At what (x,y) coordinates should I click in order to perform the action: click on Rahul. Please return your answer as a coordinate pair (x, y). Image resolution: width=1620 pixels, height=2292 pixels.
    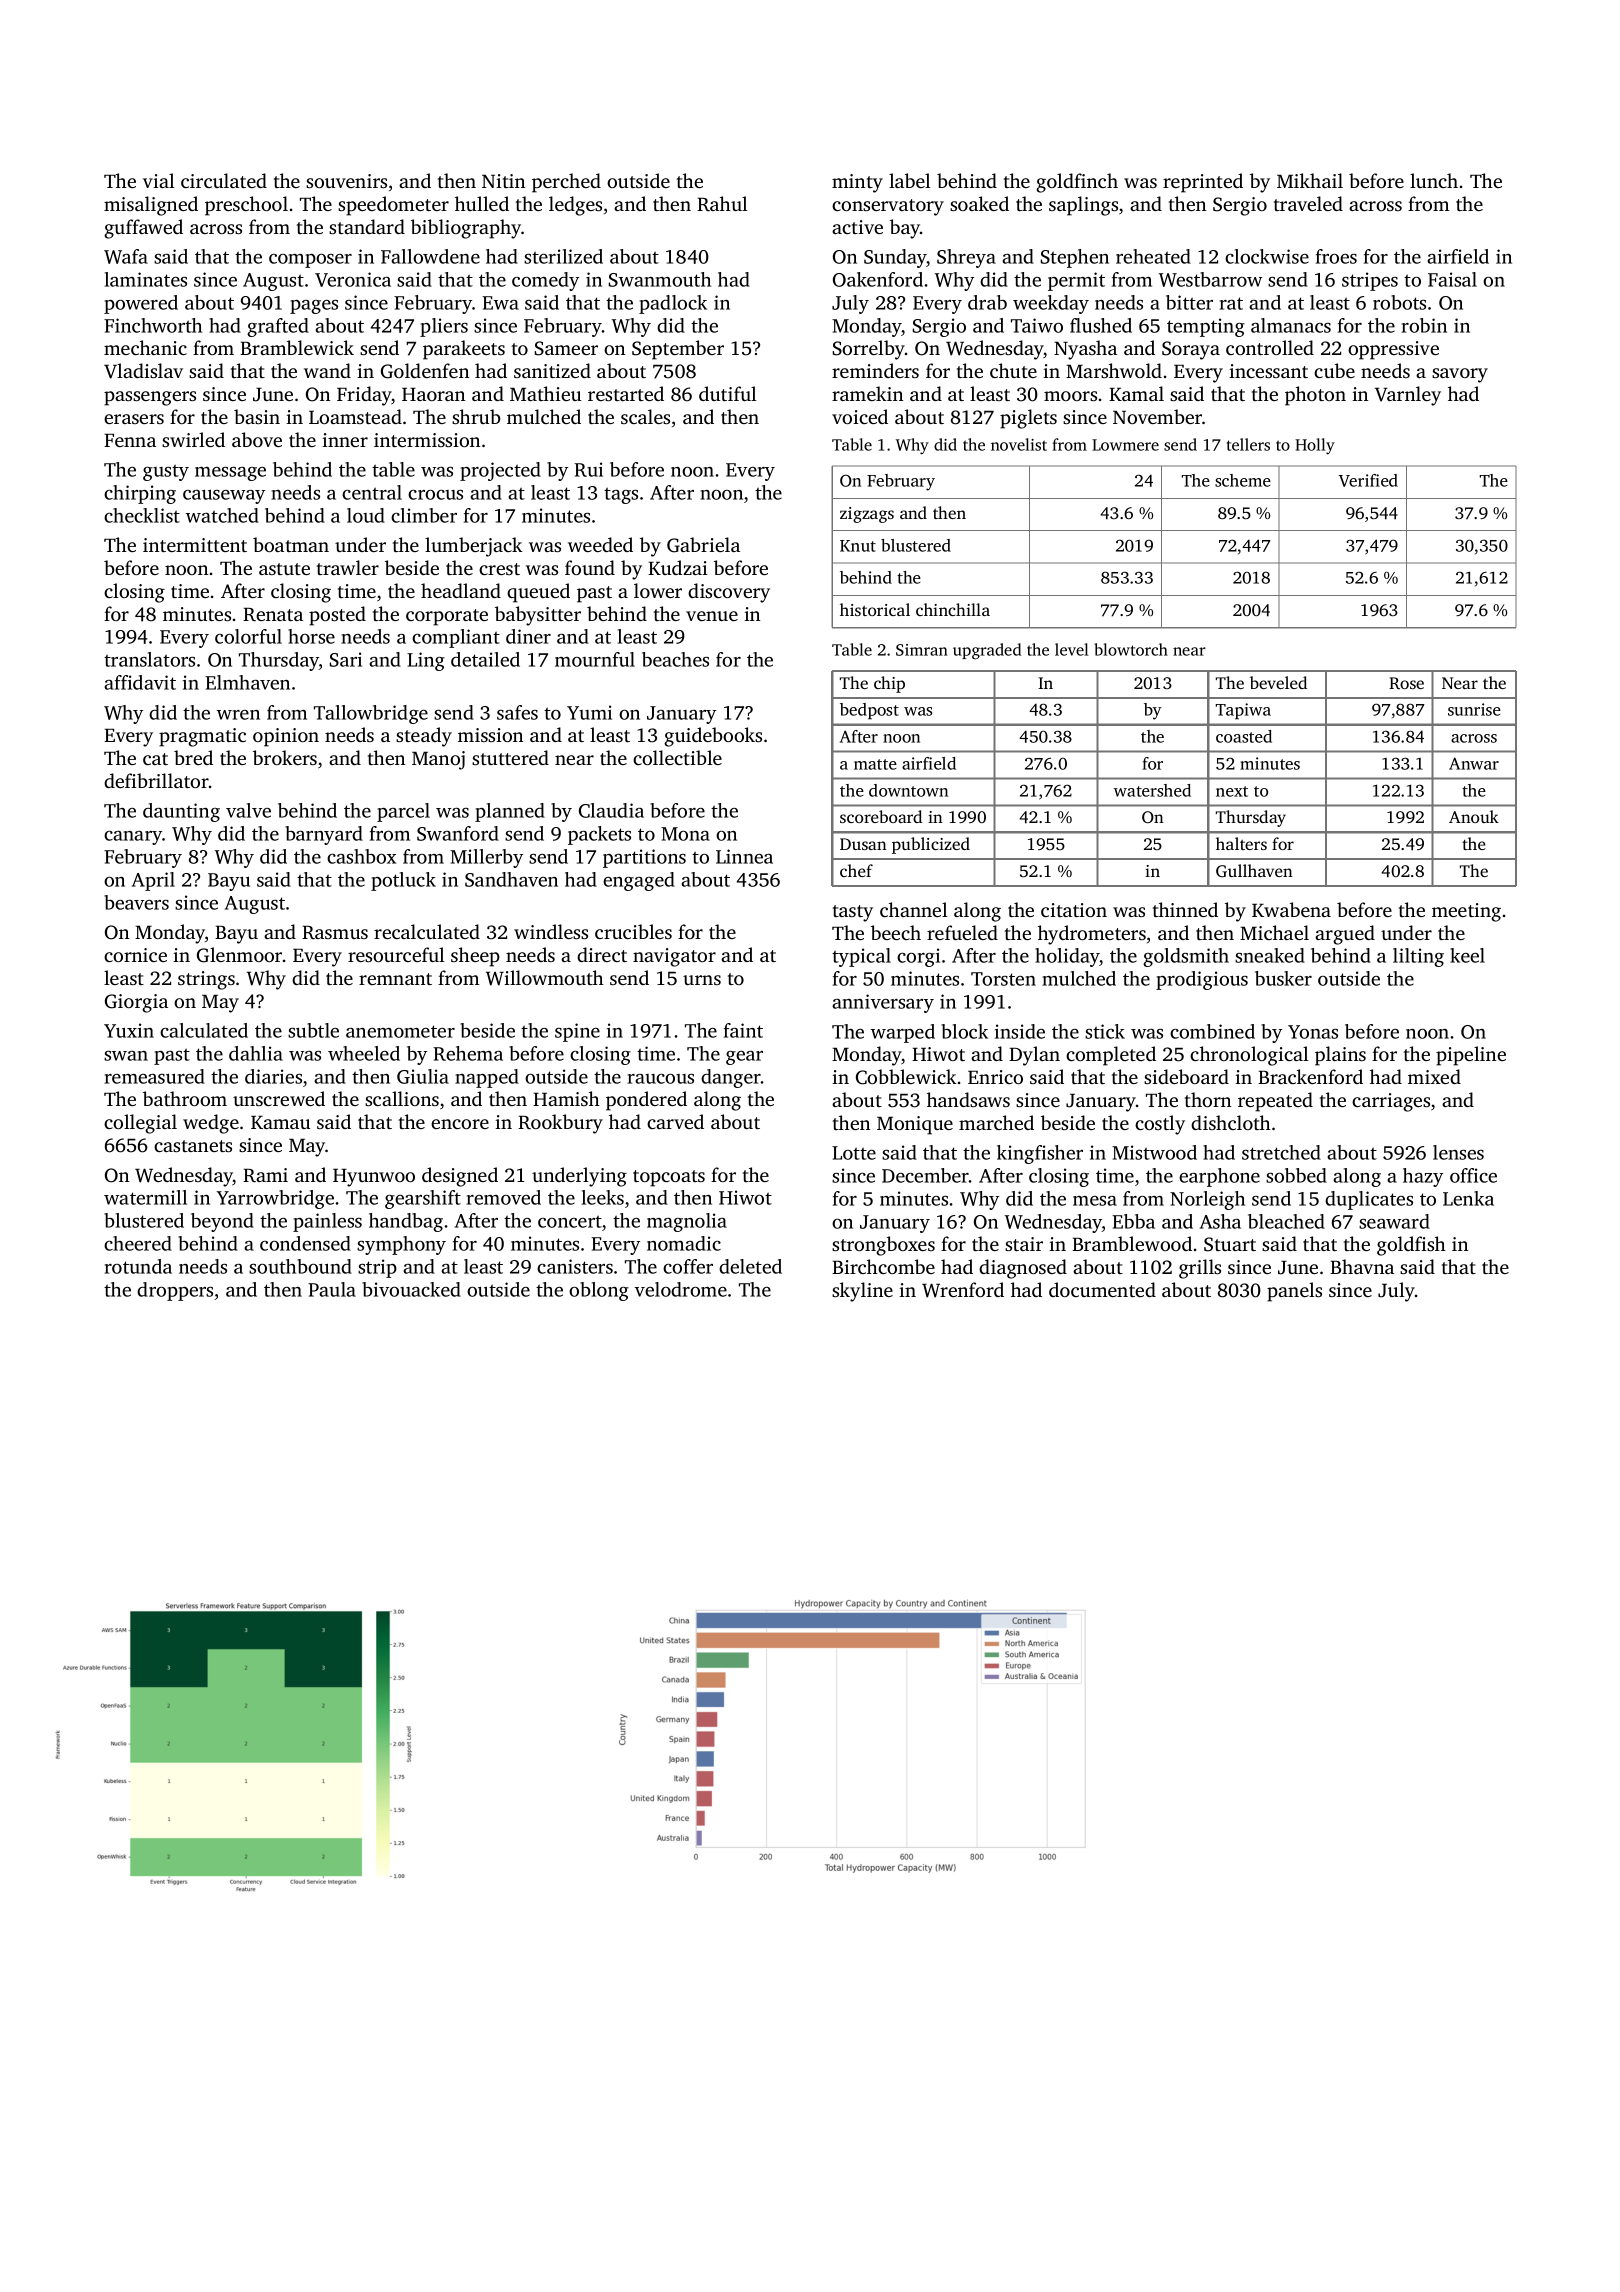
    Looking at the image, I should click on (722, 204).
